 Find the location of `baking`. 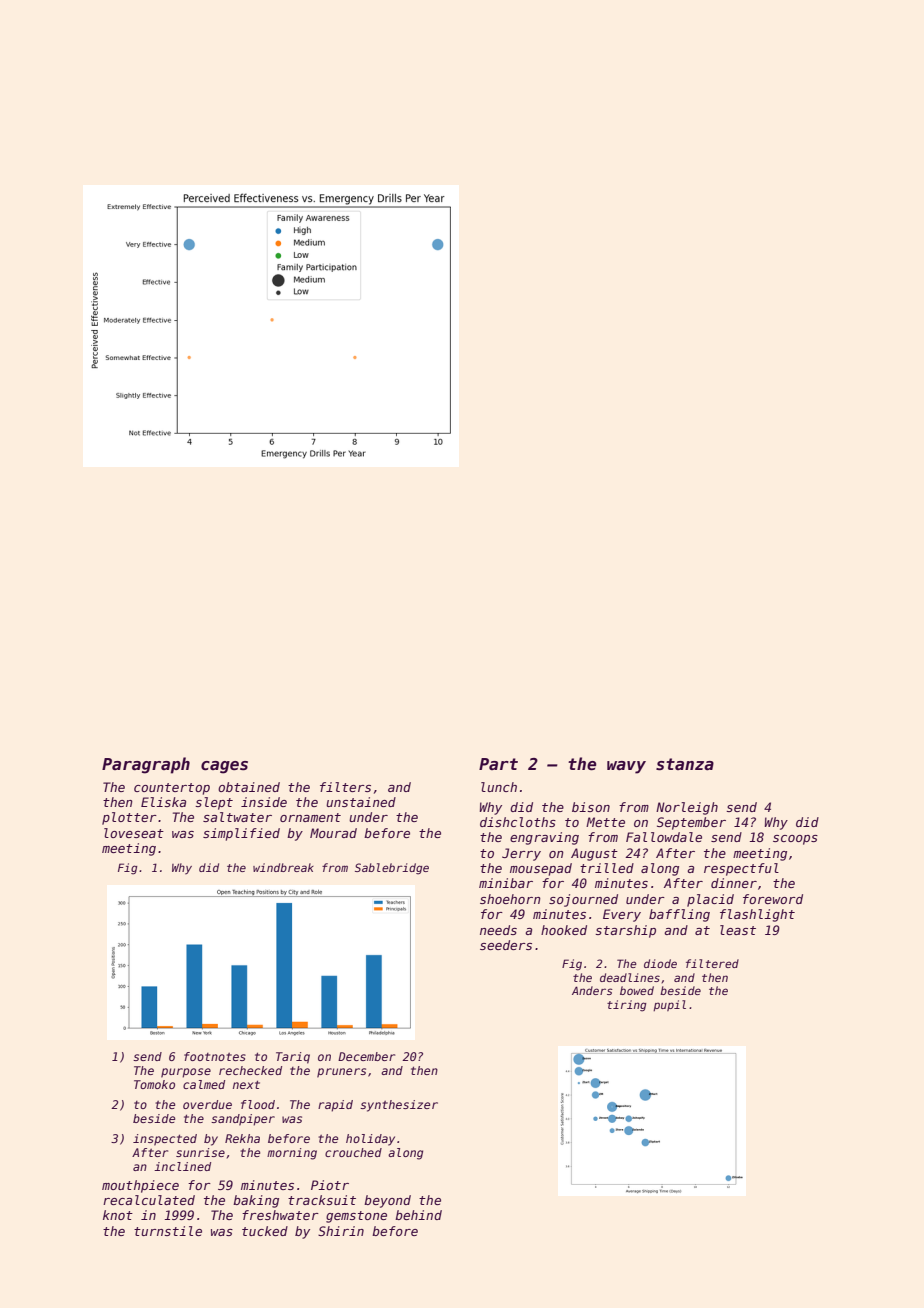

baking is located at coordinates (256, 1201).
